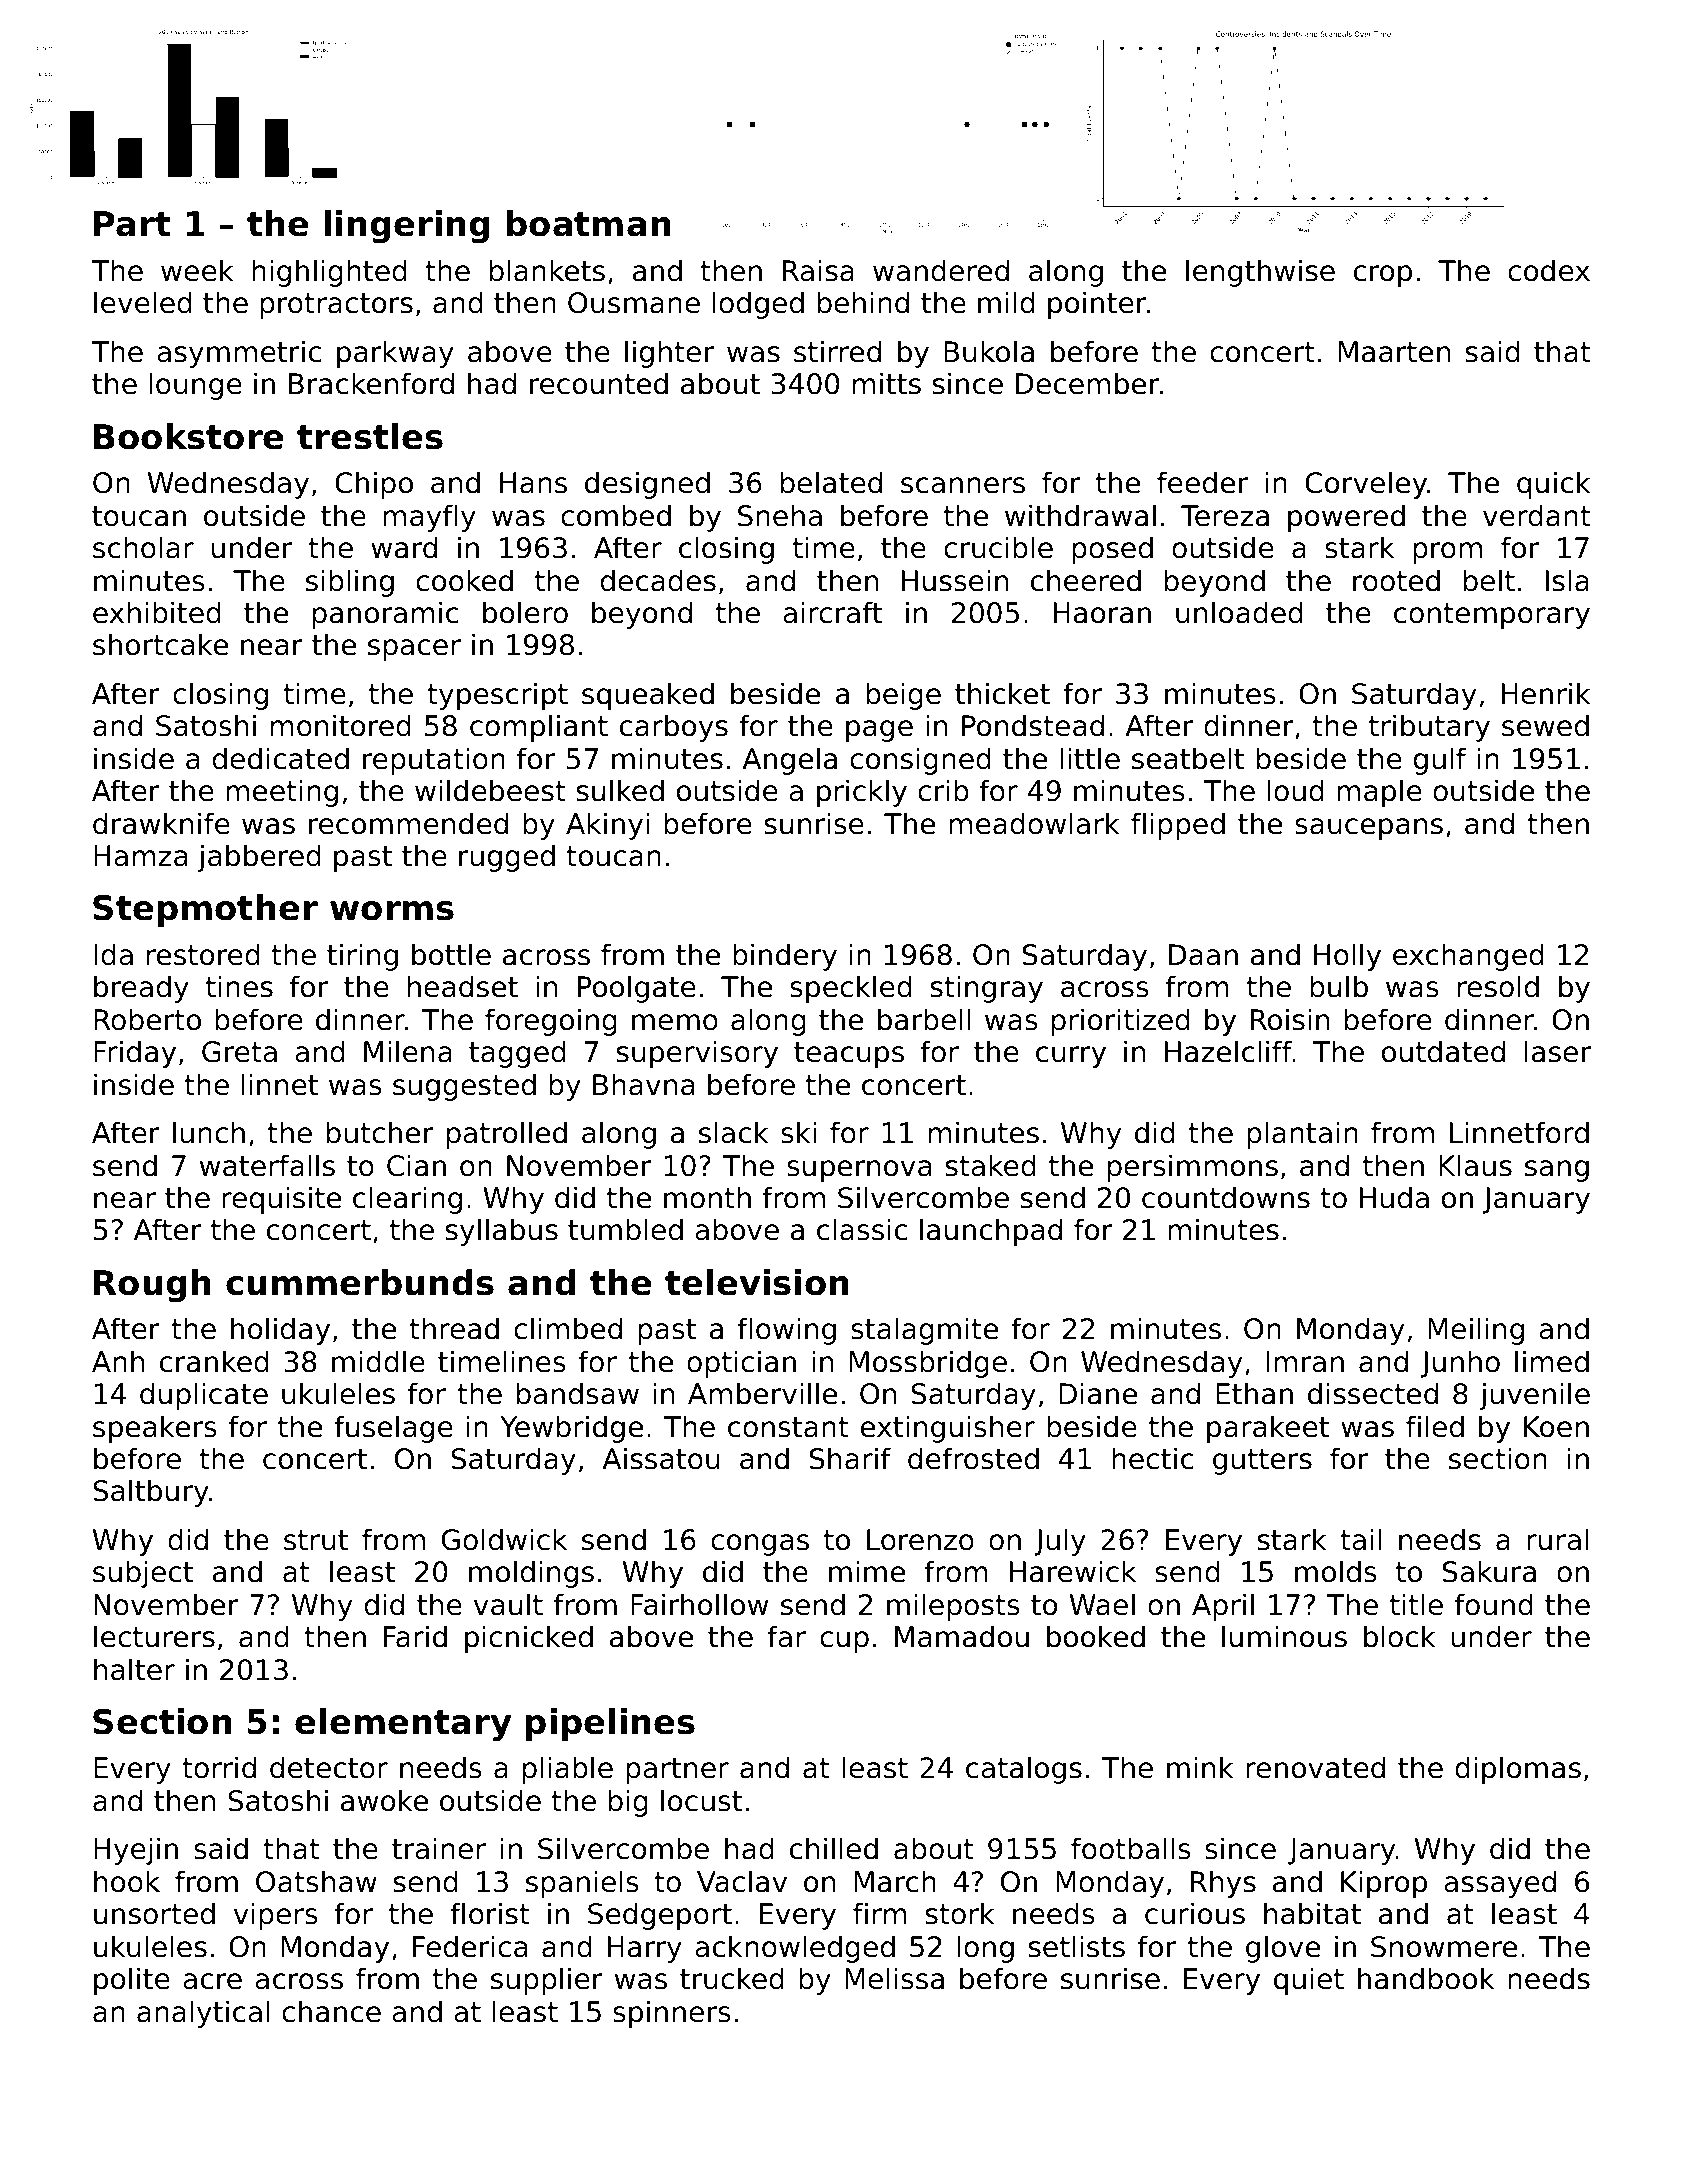  What do you see at coordinates (140, 856) in the screenshot?
I see `Hamza` at bounding box center [140, 856].
